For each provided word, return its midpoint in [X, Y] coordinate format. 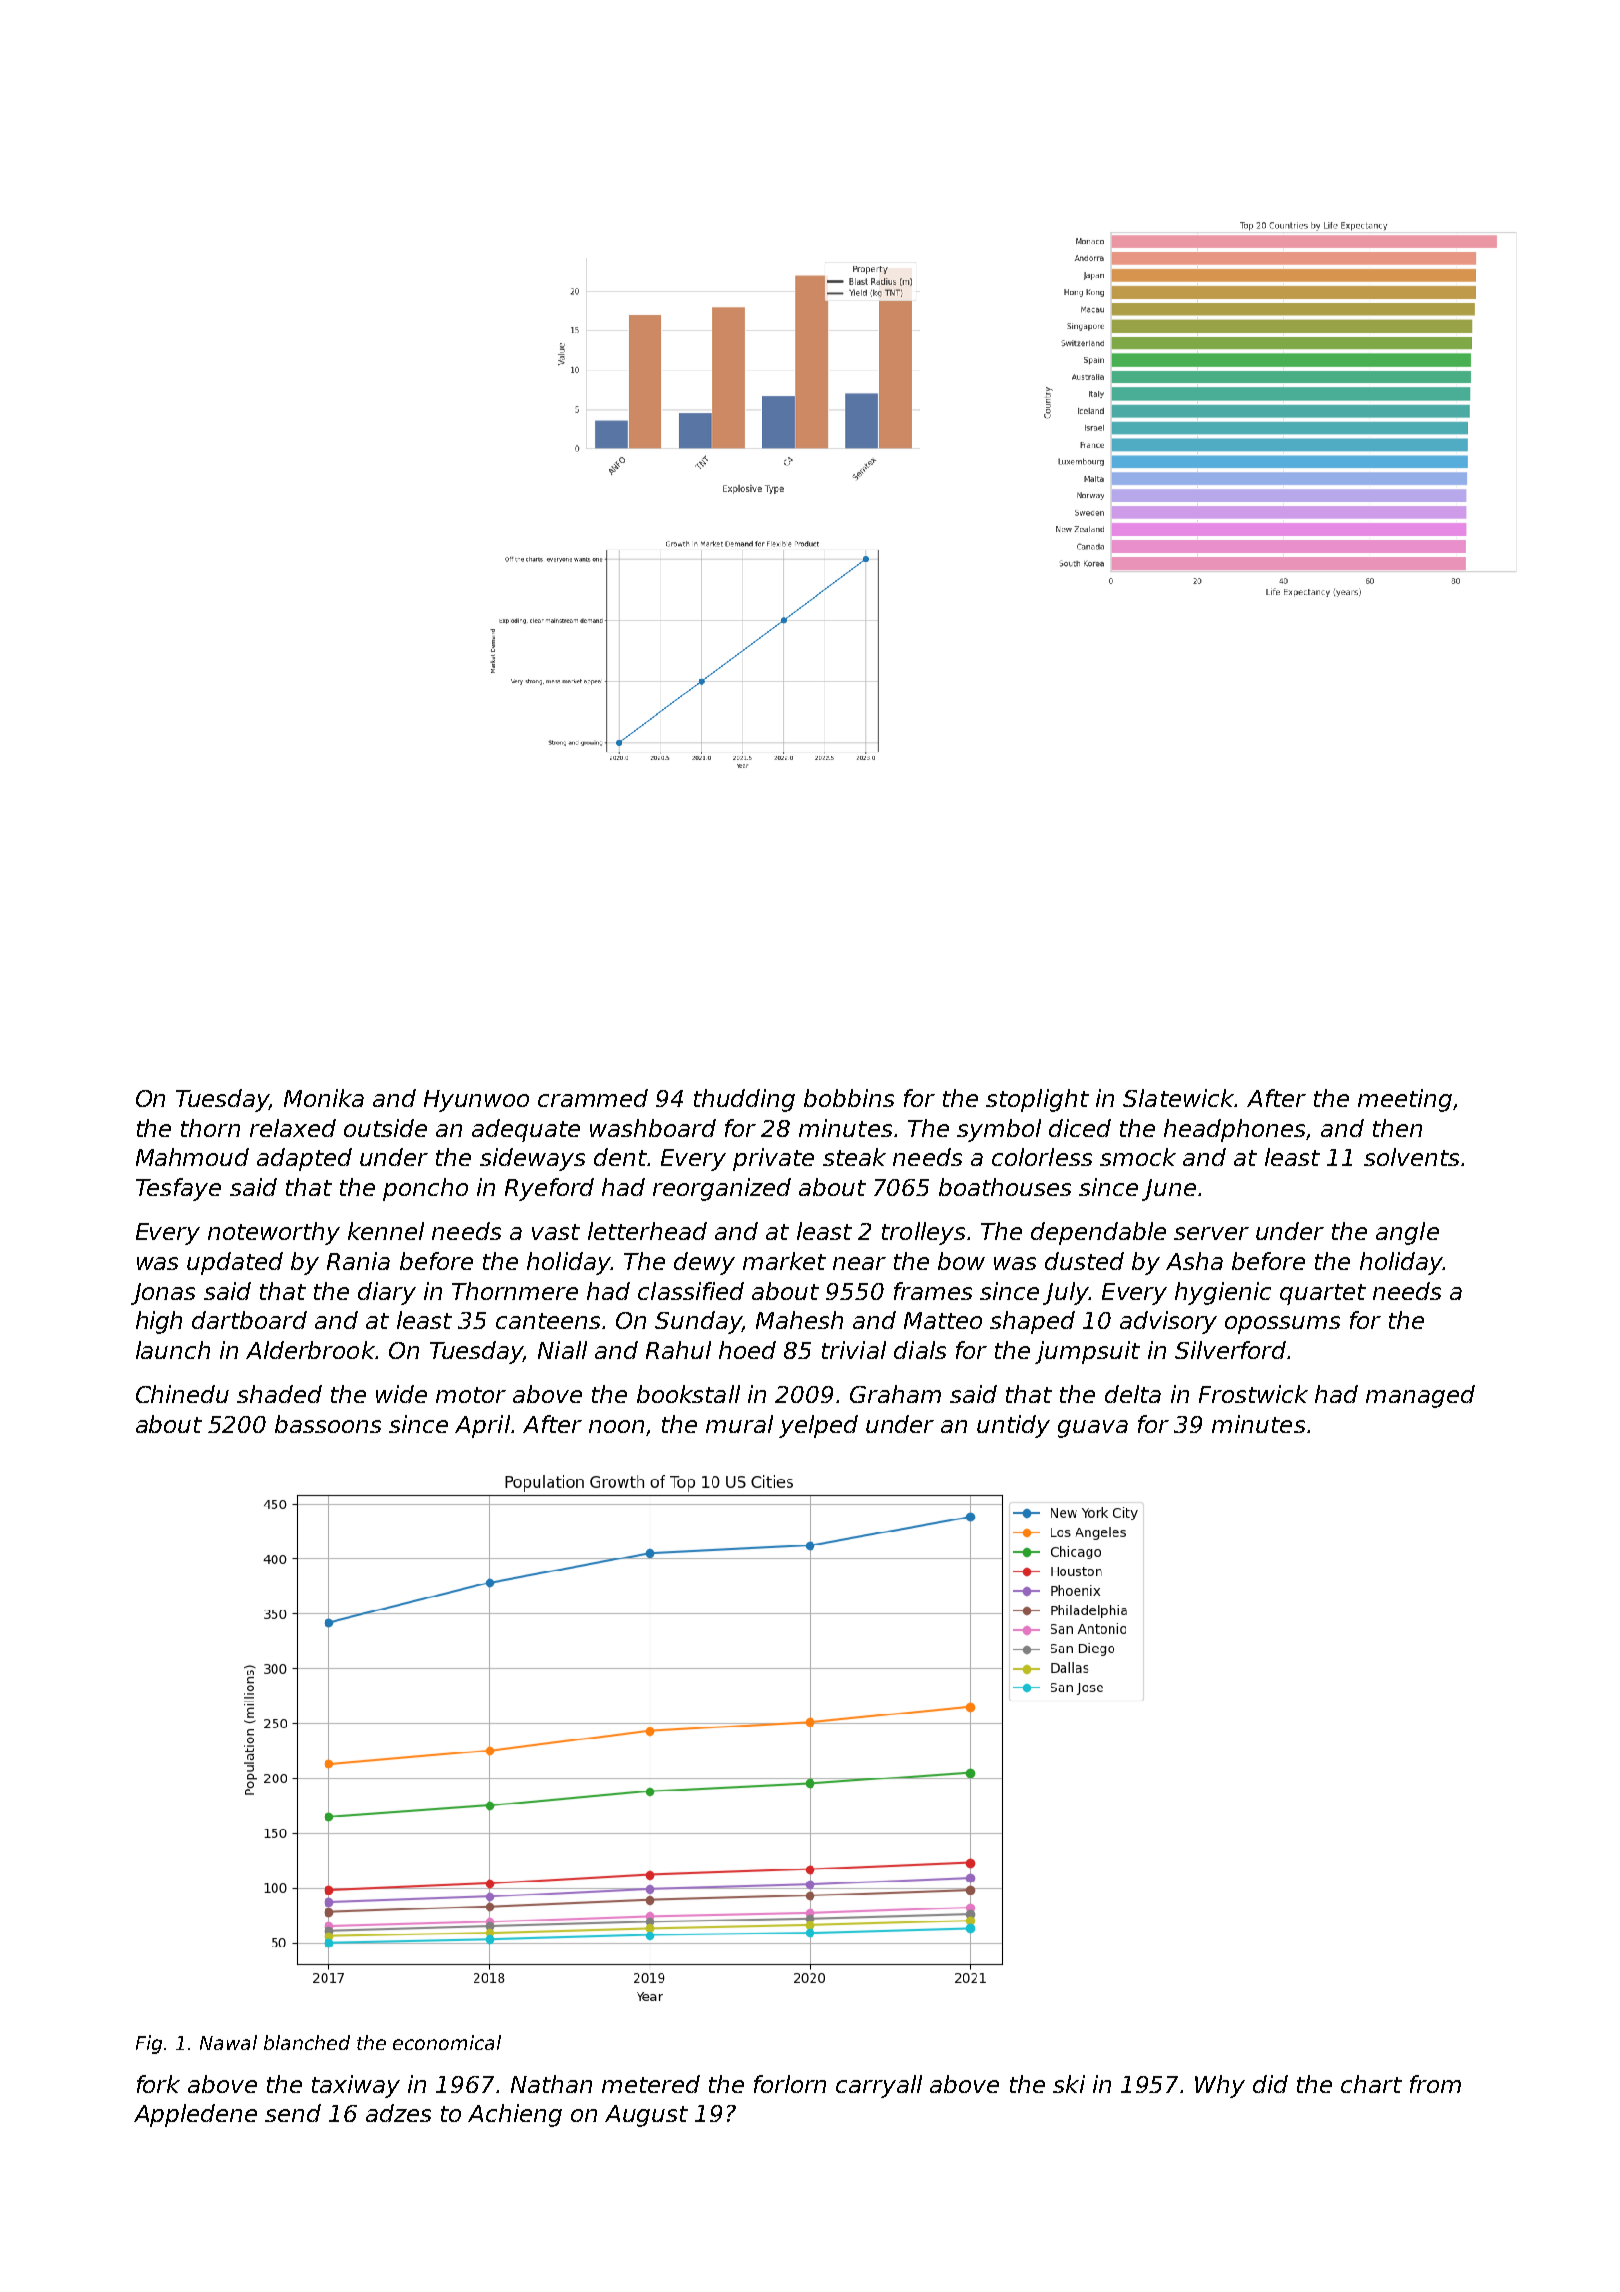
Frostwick [1253, 1394]
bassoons [328, 1424]
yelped [818, 1426]
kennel [386, 1231]
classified [691, 1291]
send [293, 2113]
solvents [1411, 1157]
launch [173, 1350]
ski [1069, 2084]
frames [933, 1291]
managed [1420, 1396]
